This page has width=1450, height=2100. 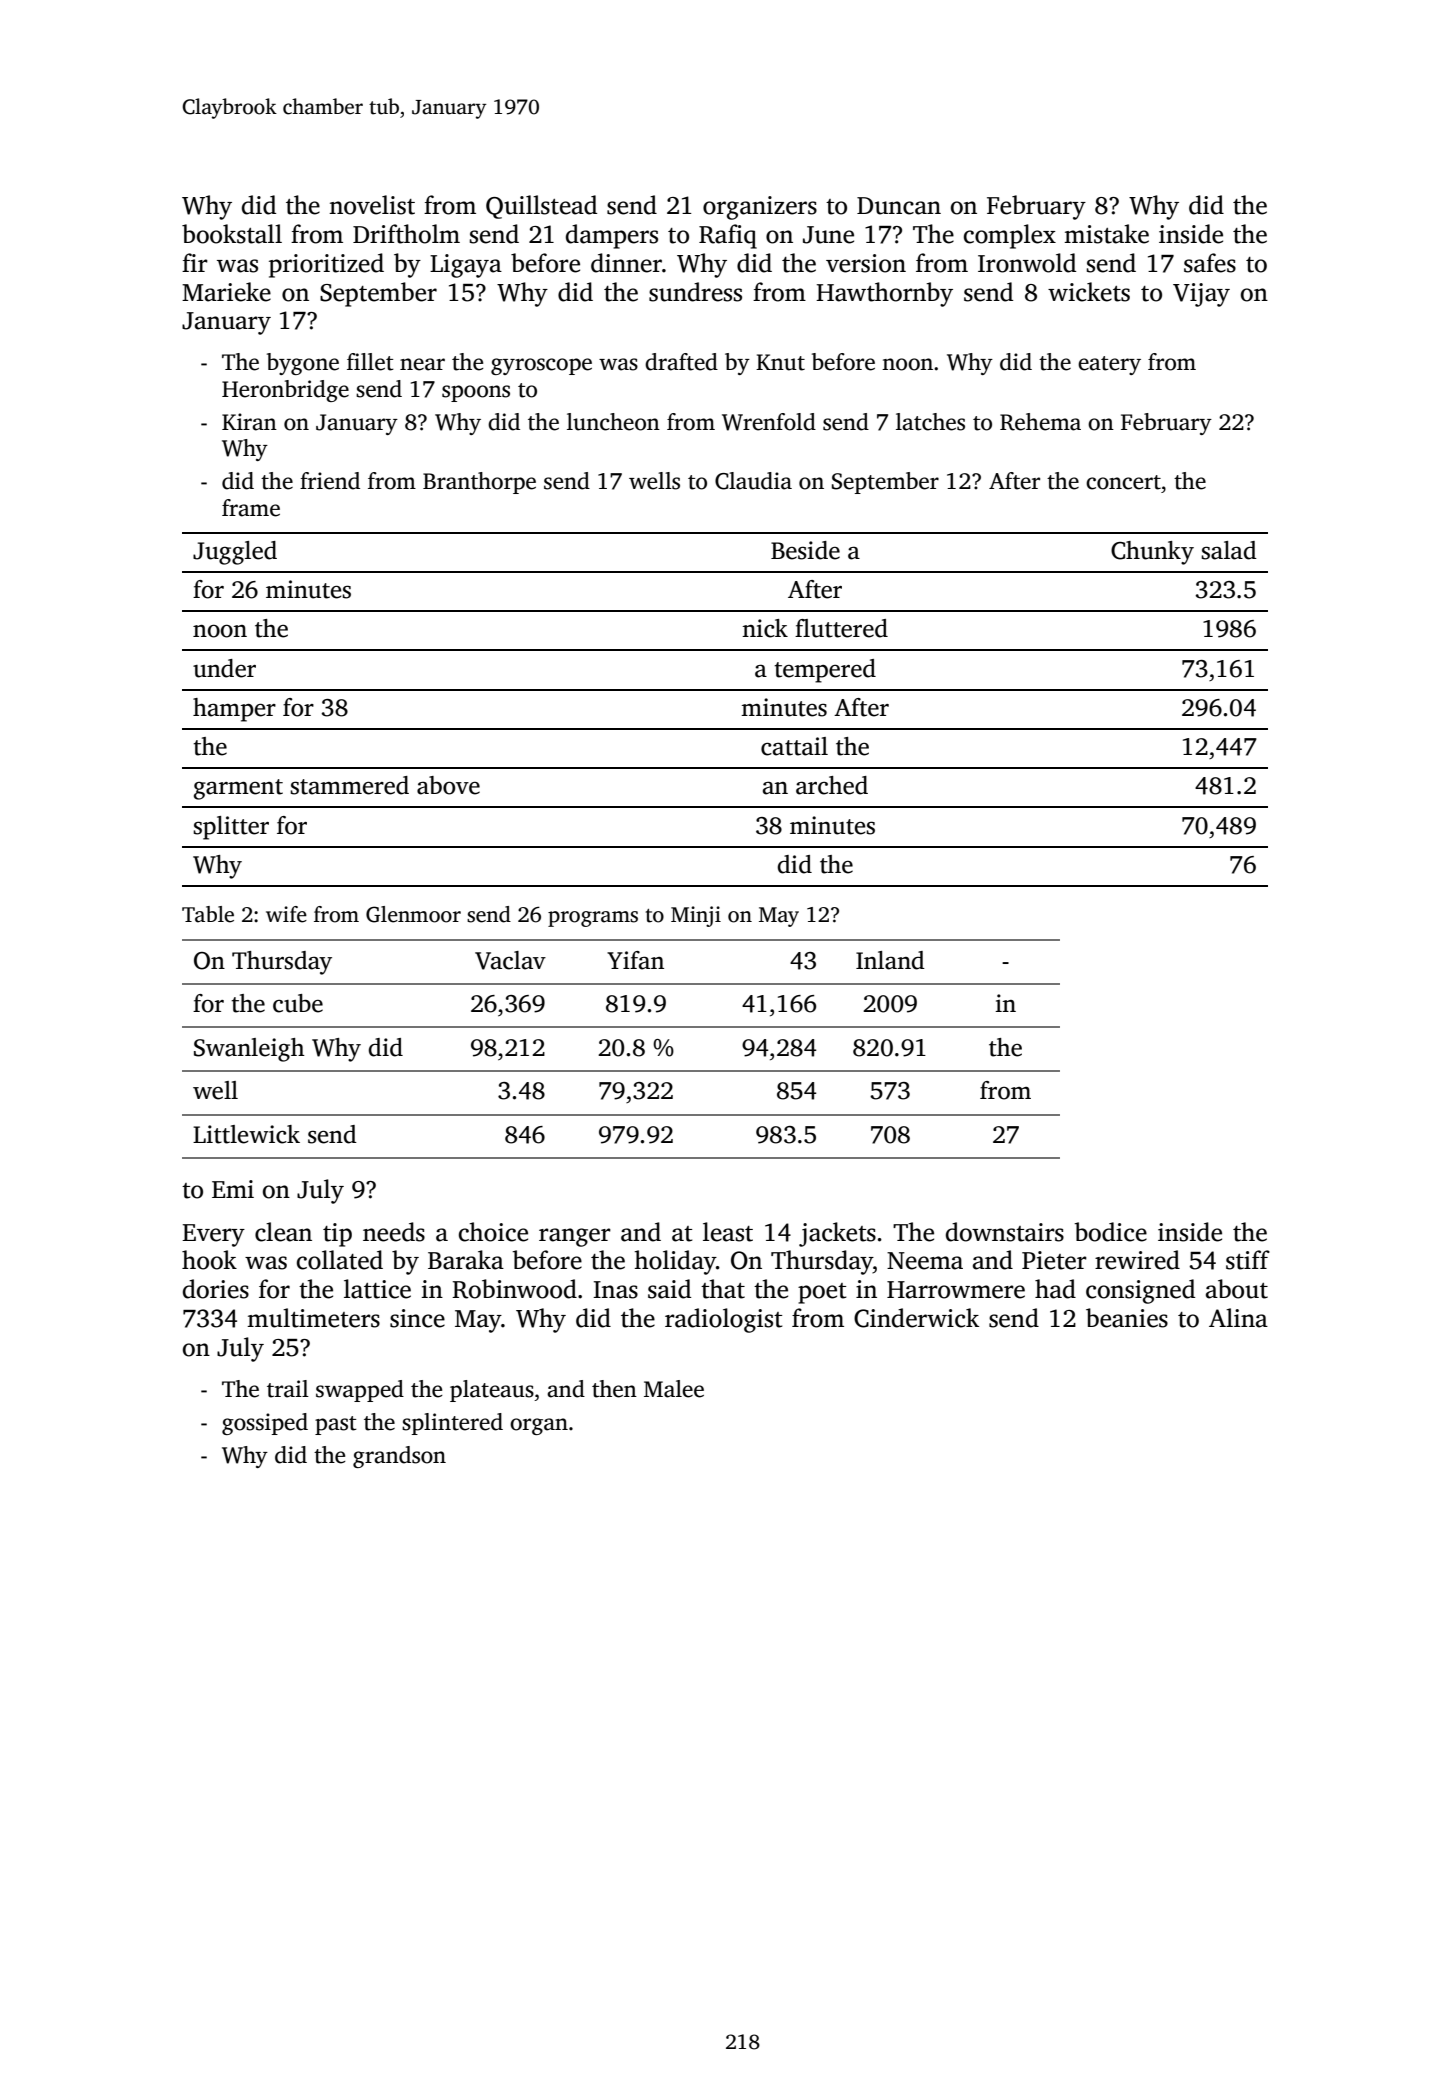 I want to click on stammered, so click(x=349, y=785).
